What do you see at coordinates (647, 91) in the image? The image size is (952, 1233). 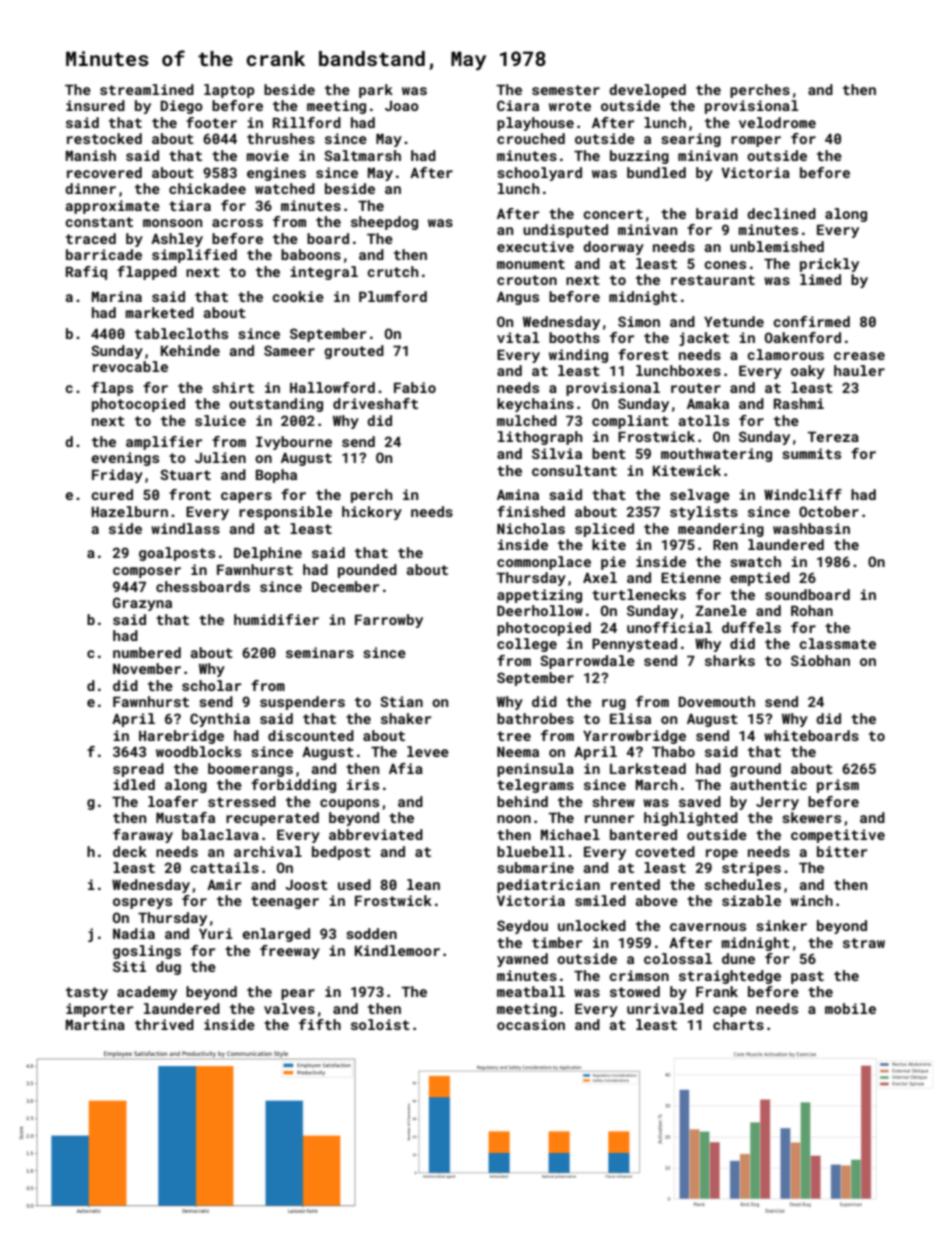 I see `developed` at bounding box center [647, 91].
